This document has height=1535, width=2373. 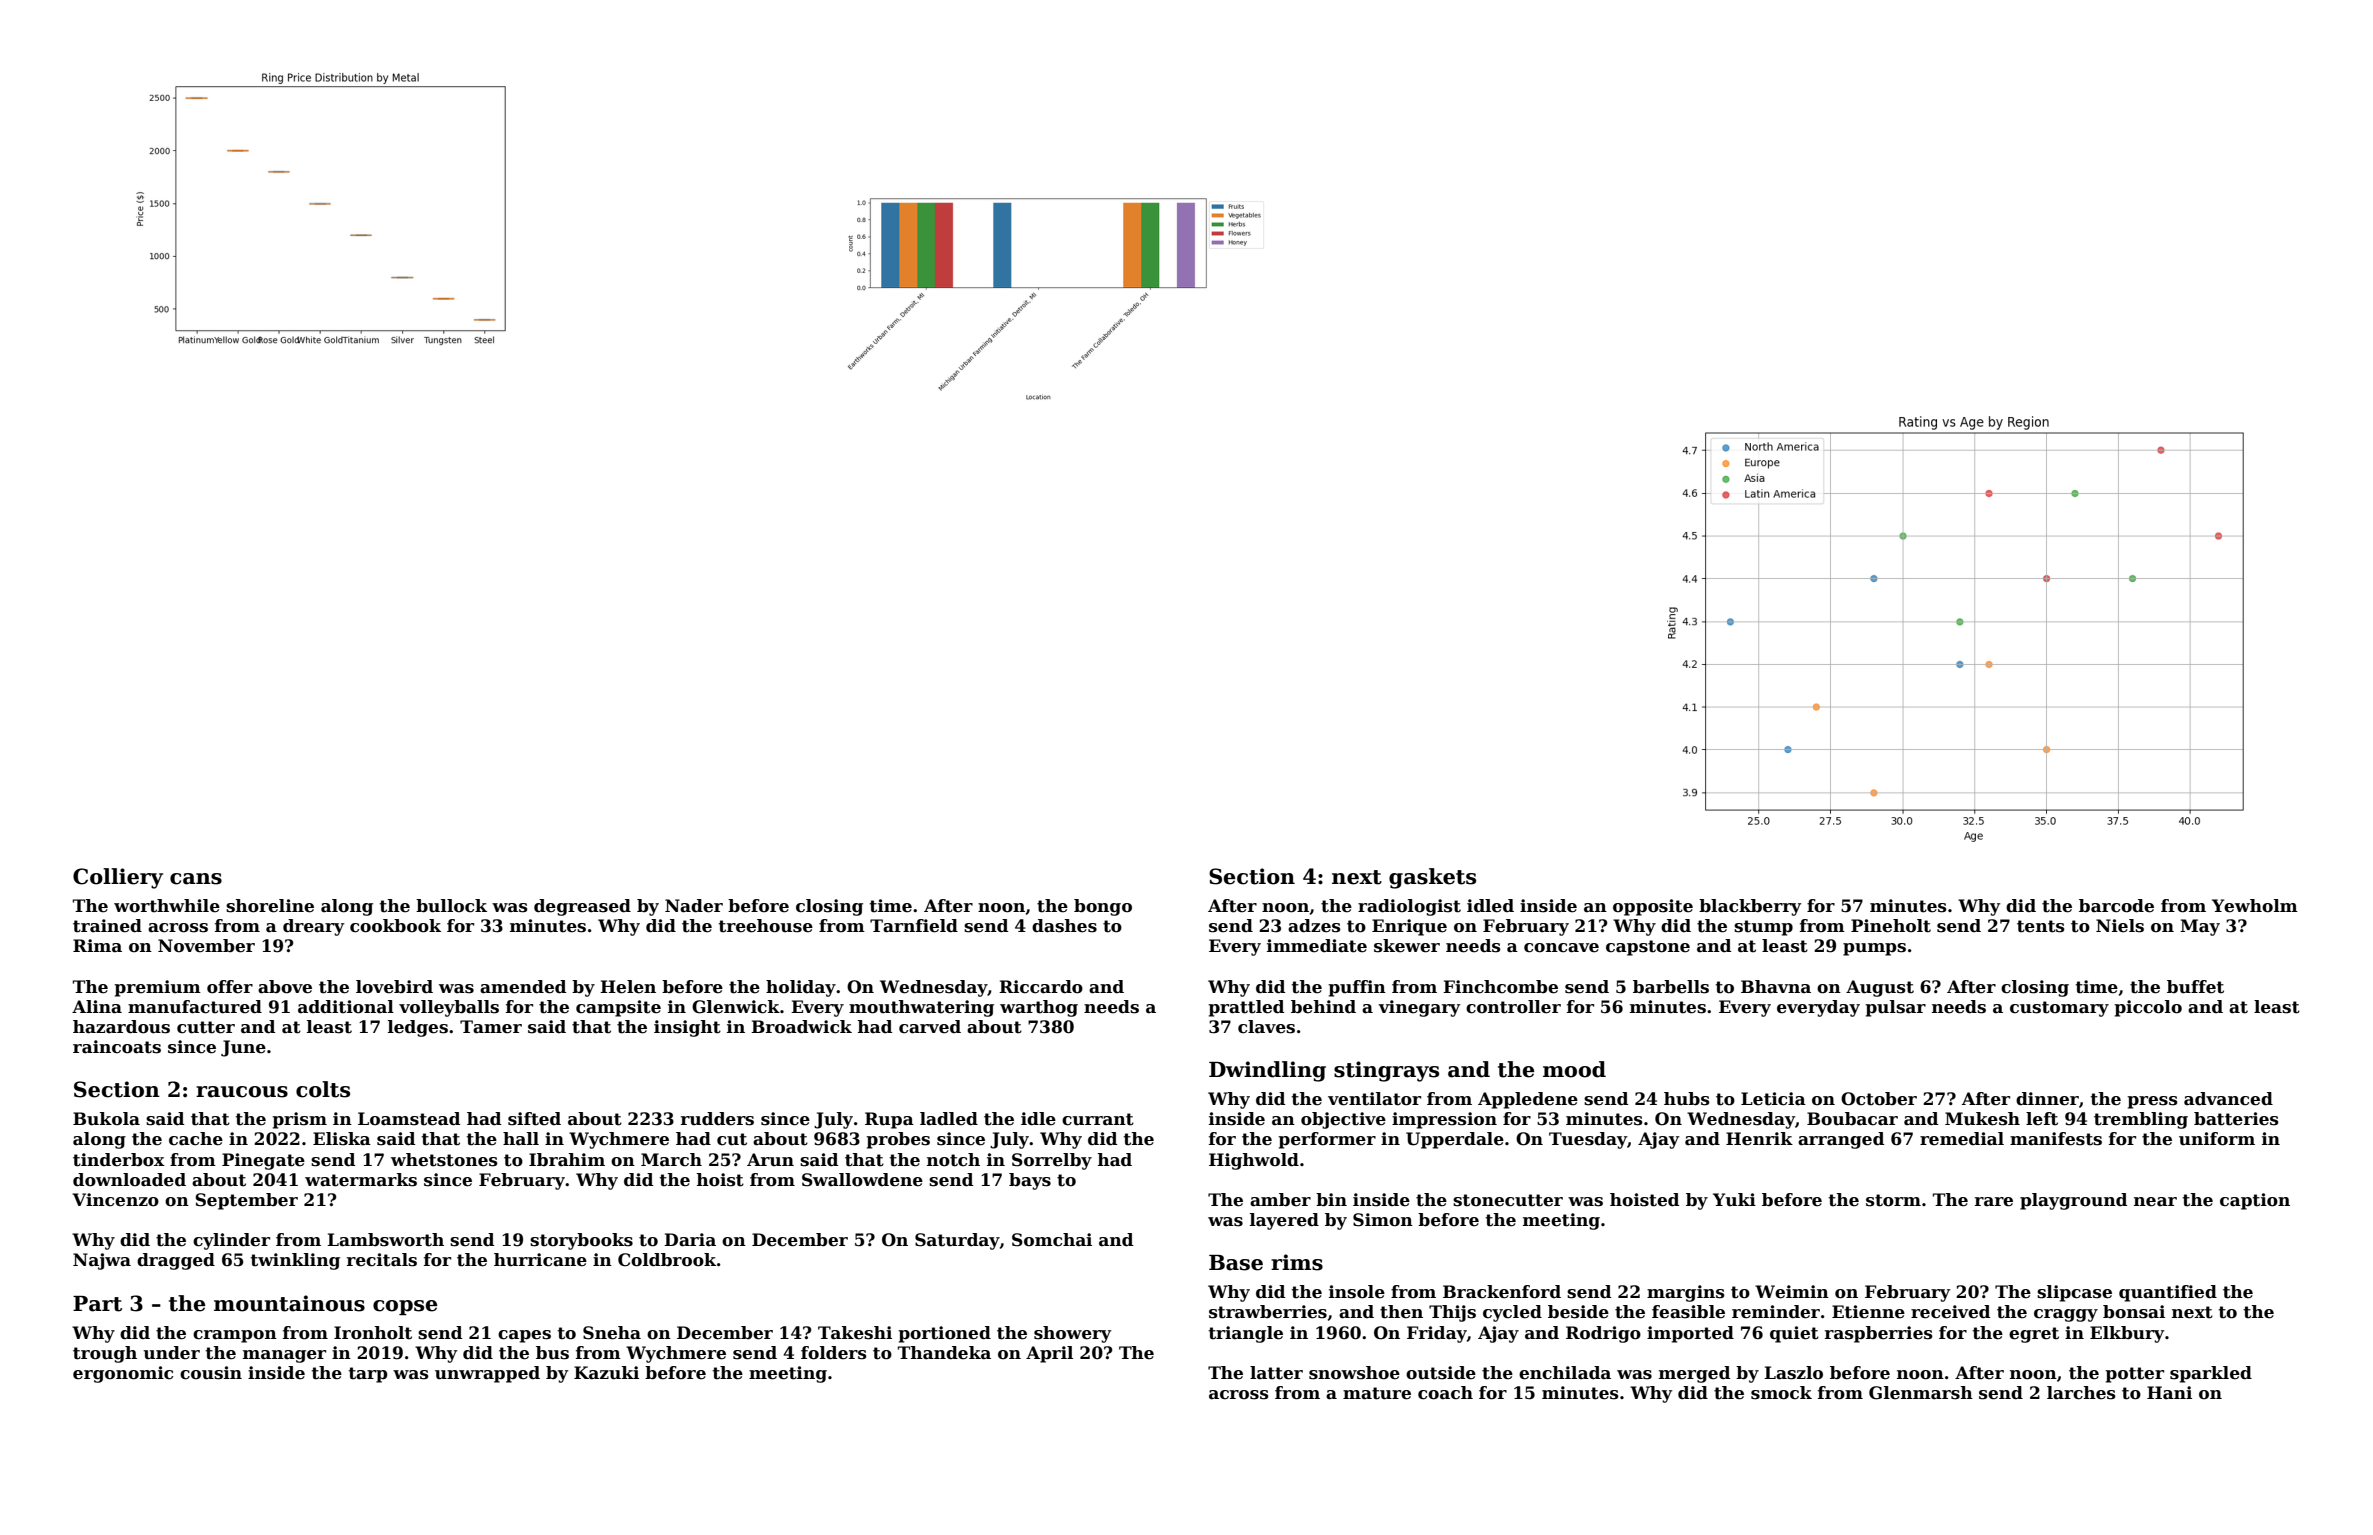 I want to click on piccolo, so click(x=2148, y=1008).
